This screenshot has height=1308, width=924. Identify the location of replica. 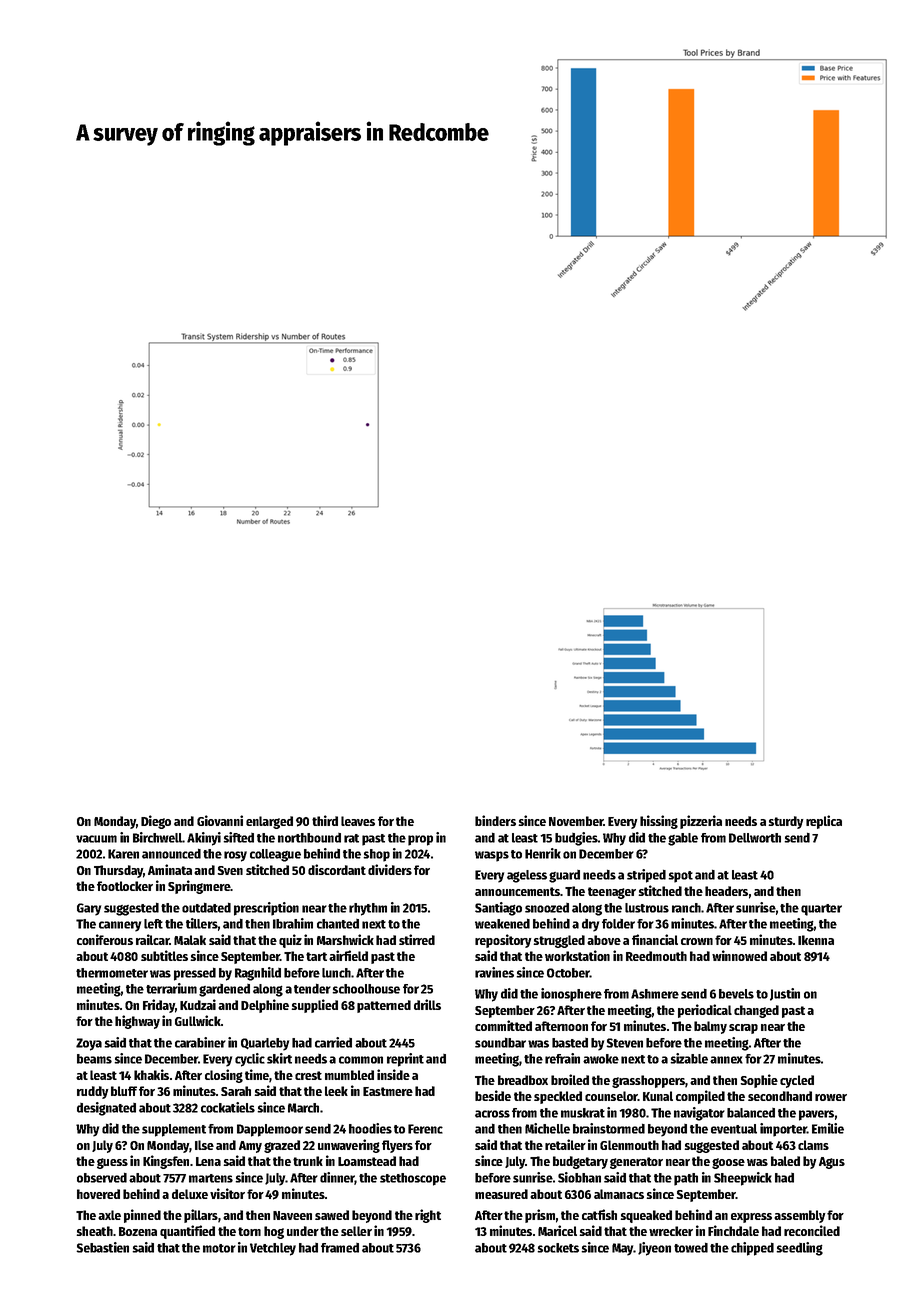
(824, 822).
